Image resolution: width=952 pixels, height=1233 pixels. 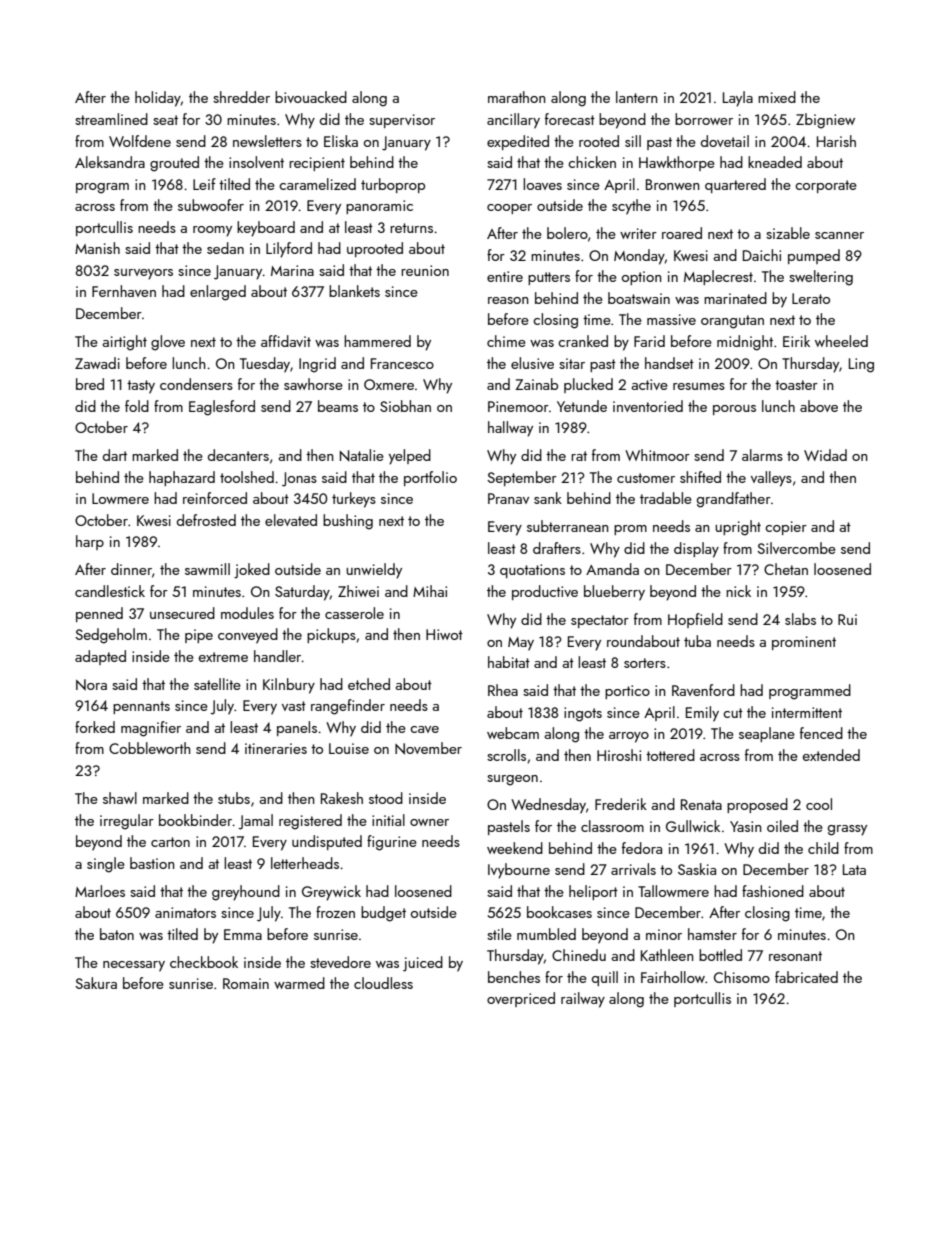 What do you see at coordinates (134, 966) in the image?
I see `necessary` at bounding box center [134, 966].
